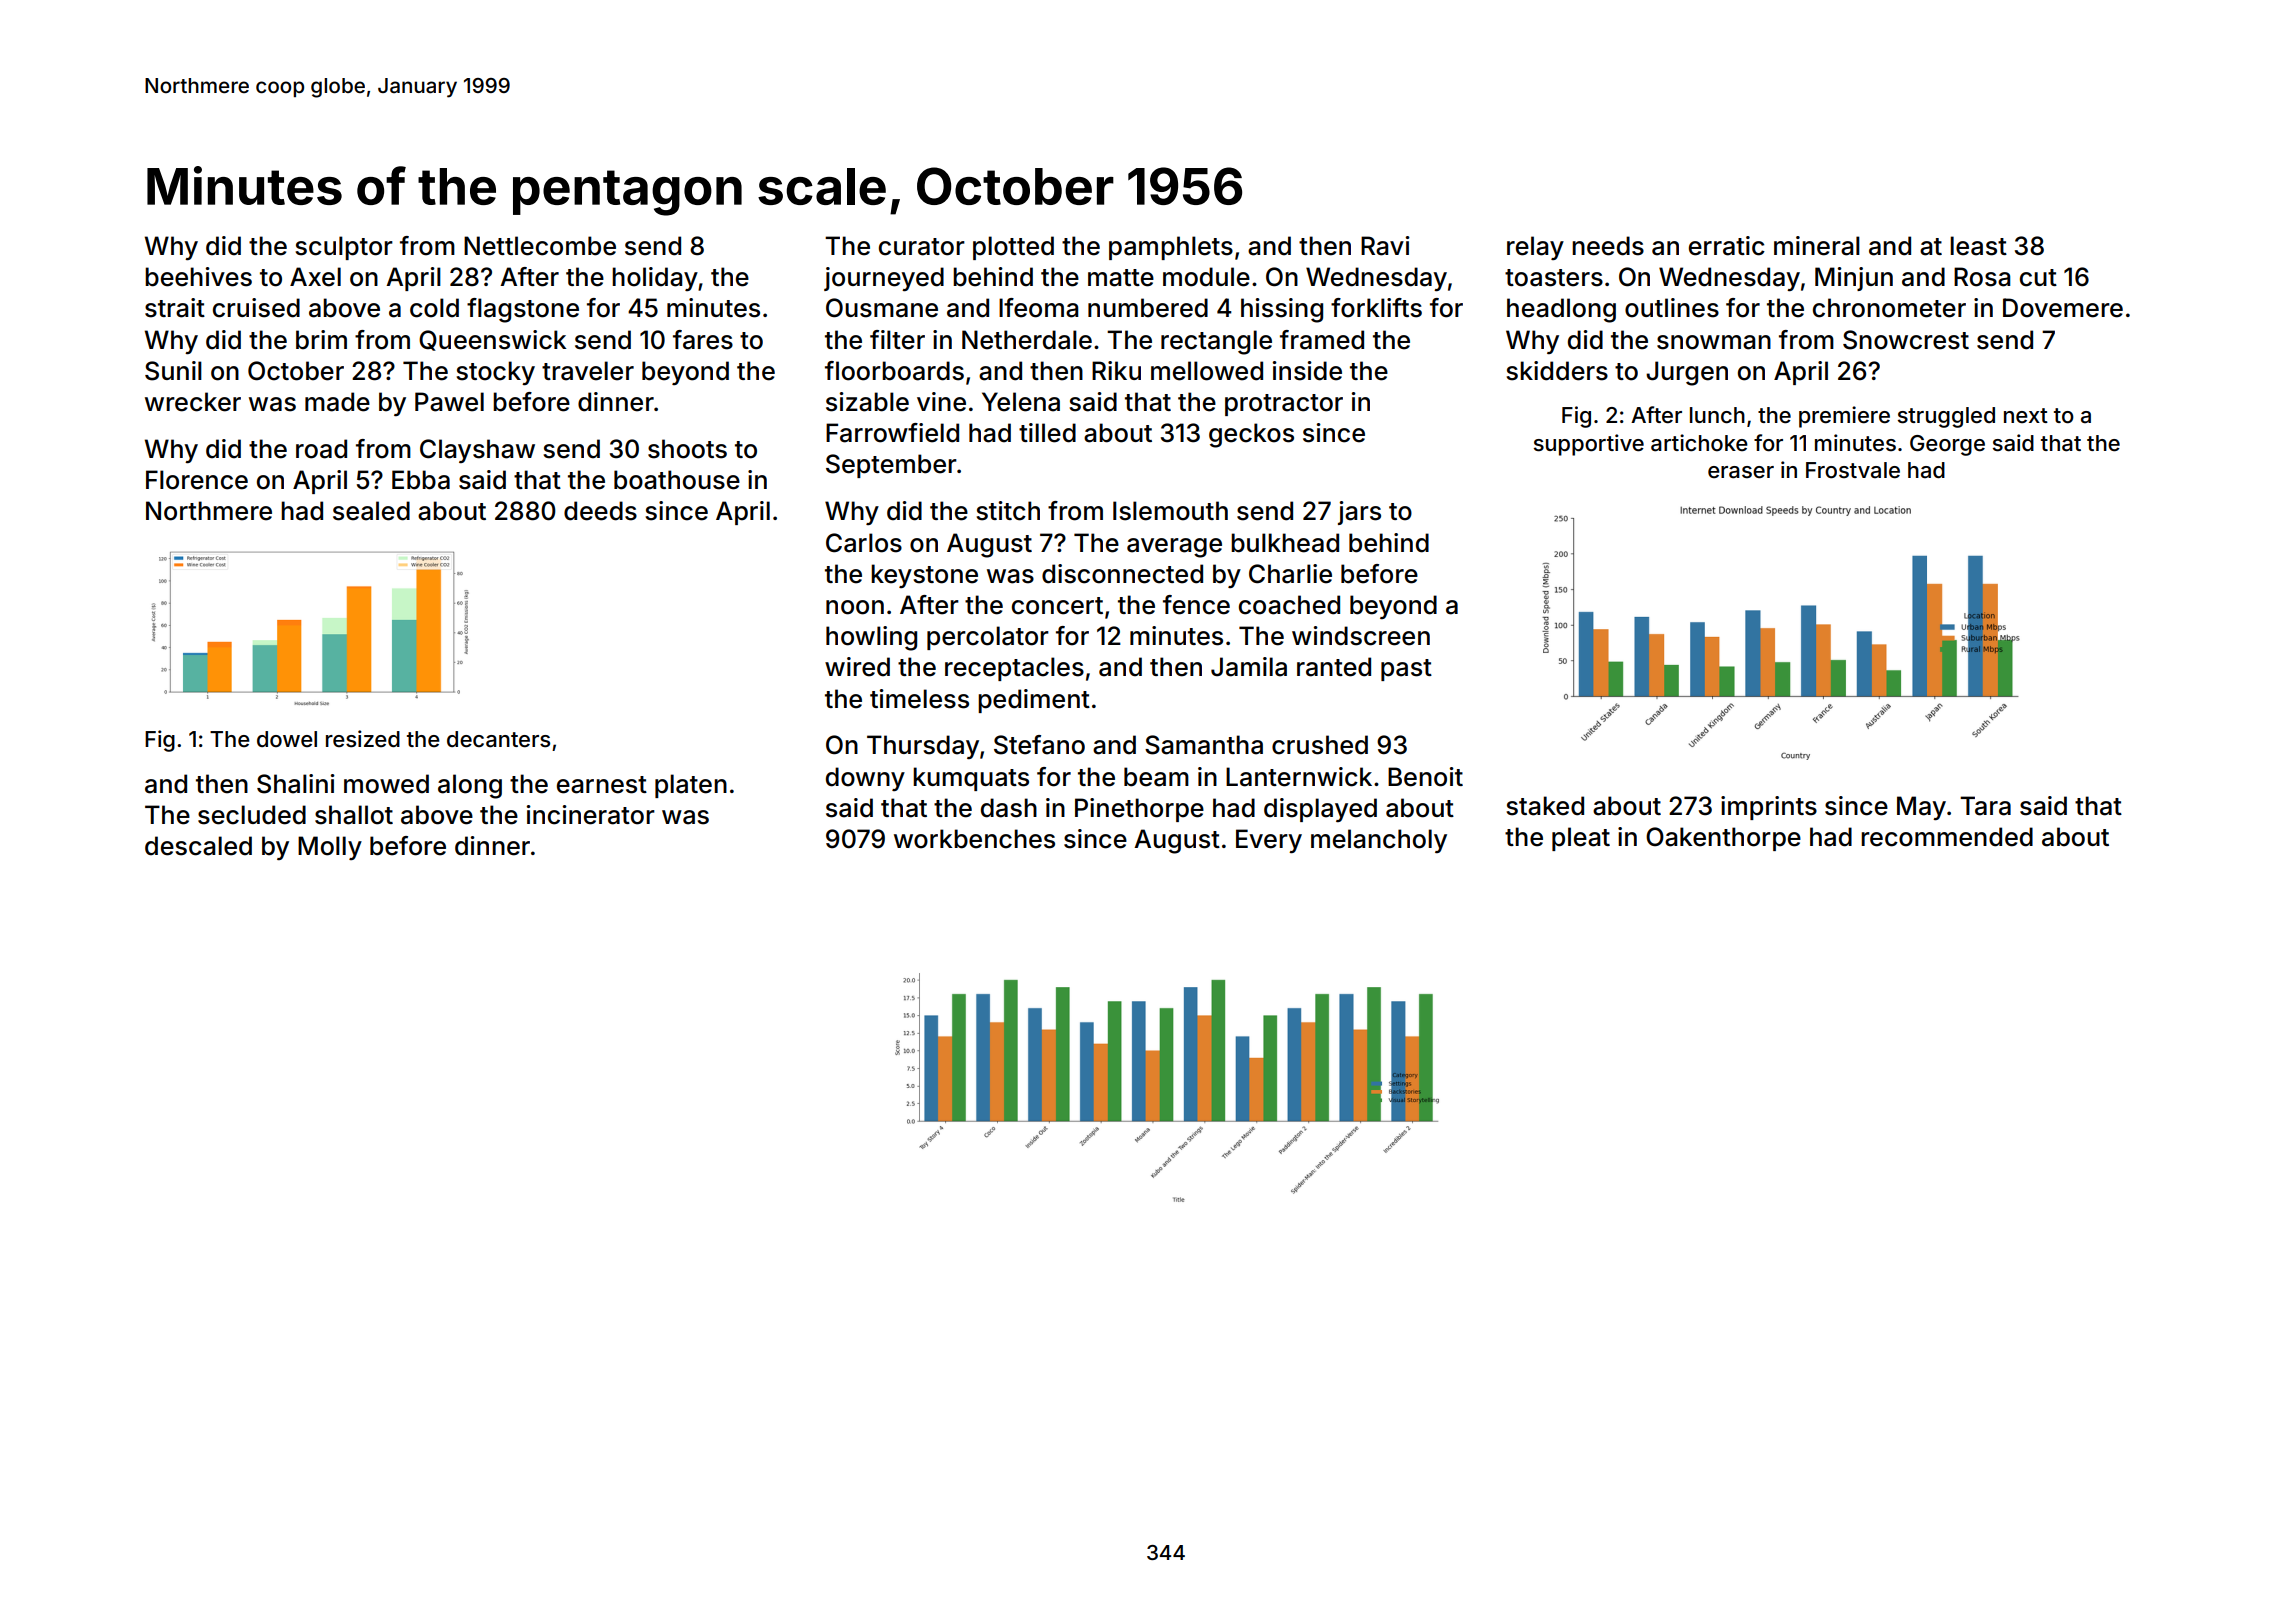 This screenshot has width=2292, height=1620. Describe the element at coordinates (330, 848) in the screenshot. I see `Molly` at that location.
